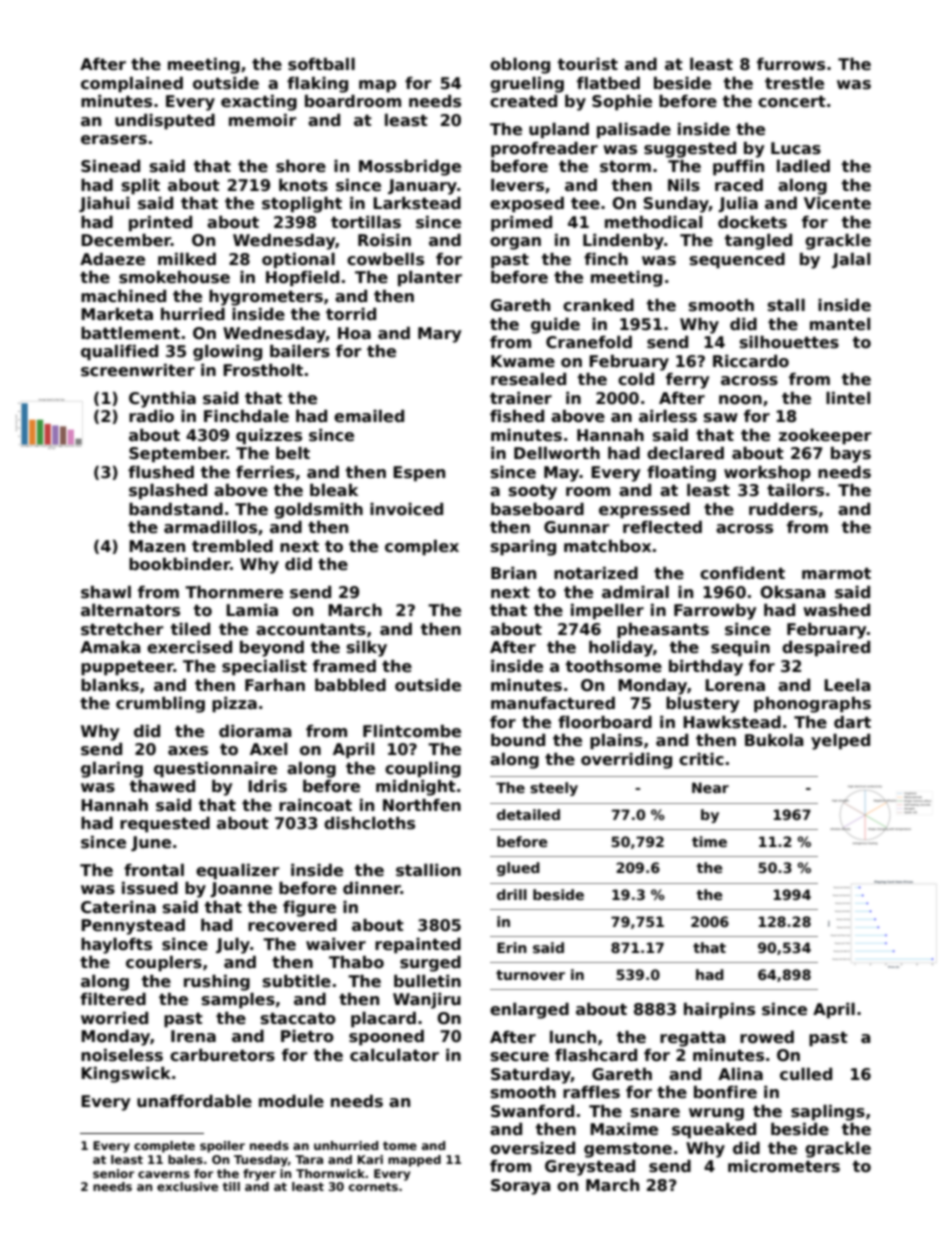  What do you see at coordinates (133, 926) in the page?
I see `Pennystead` at bounding box center [133, 926].
